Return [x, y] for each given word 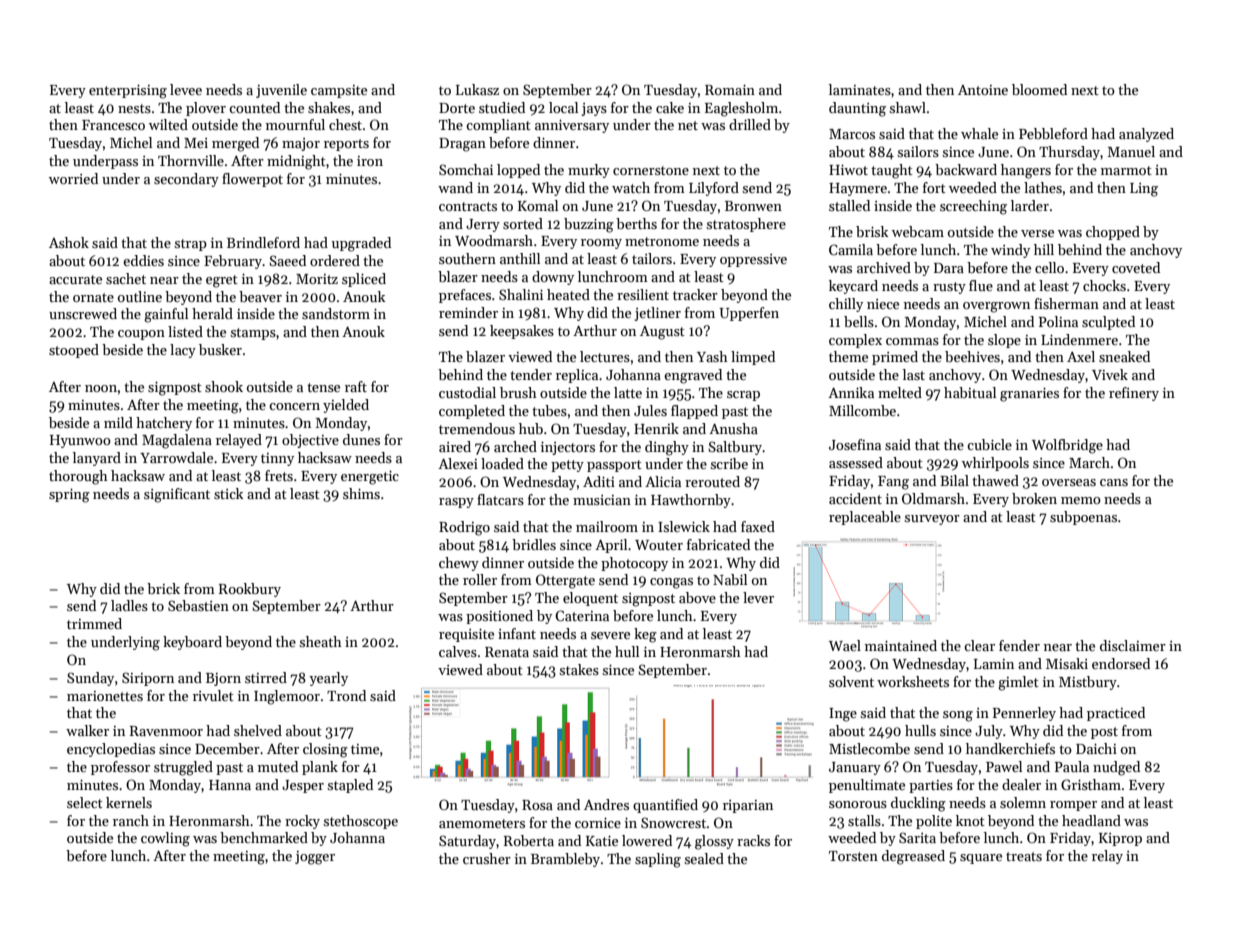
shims [361, 493]
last [914, 374]
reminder [468, 312]
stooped [74, 351]
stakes [579, 669]
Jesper [303, 786]
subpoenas [1083, 518]
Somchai [466, 169]
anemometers [482, 823]
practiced [1116, 714]
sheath [321, 641]
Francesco [113, 125]
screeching [973, 207]
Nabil [730, 579]
